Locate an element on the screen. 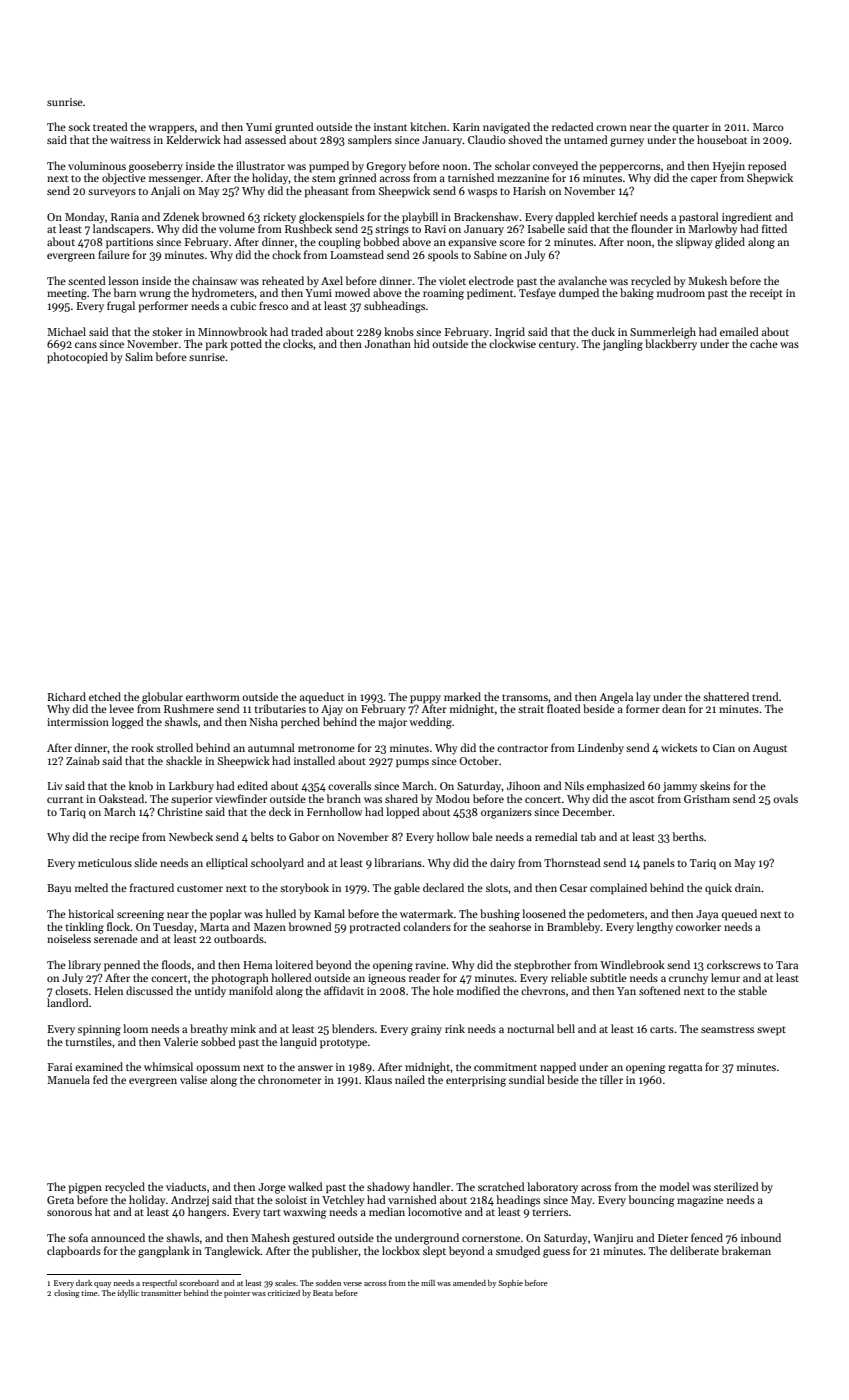  Marco is located at coordinates (768, 127).
